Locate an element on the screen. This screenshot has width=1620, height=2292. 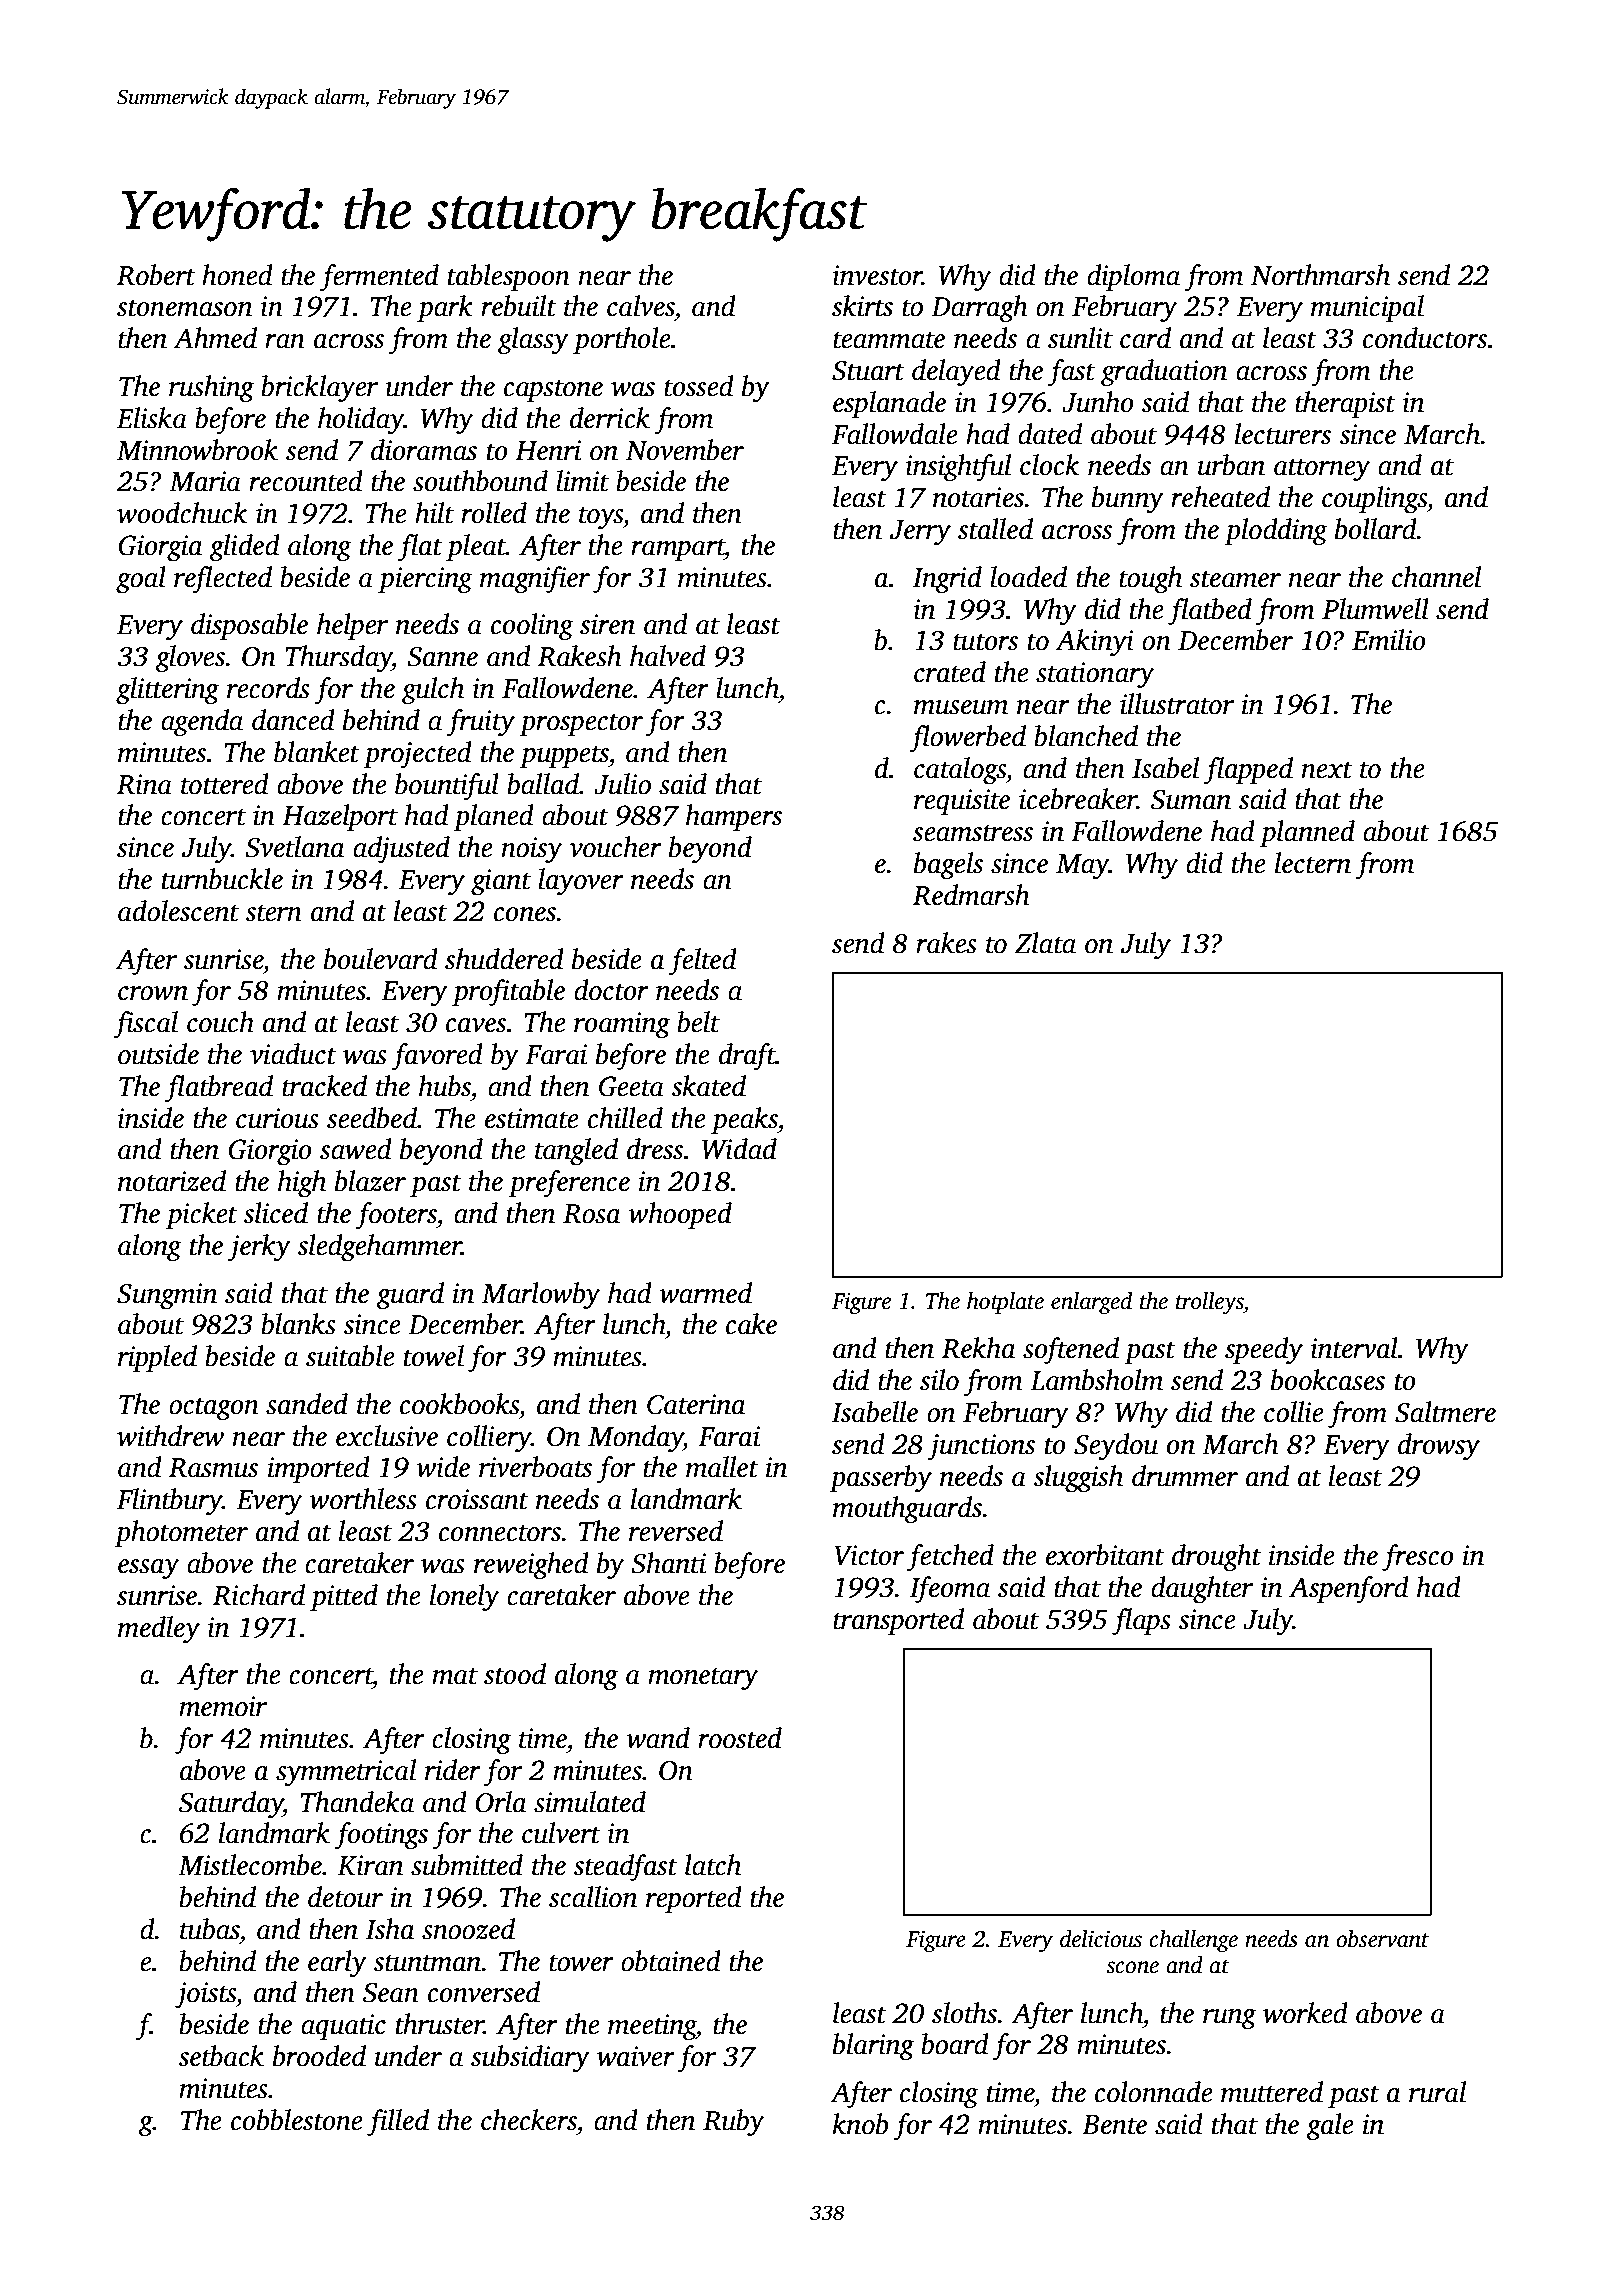
investor is located at coordinates (877, 275).
